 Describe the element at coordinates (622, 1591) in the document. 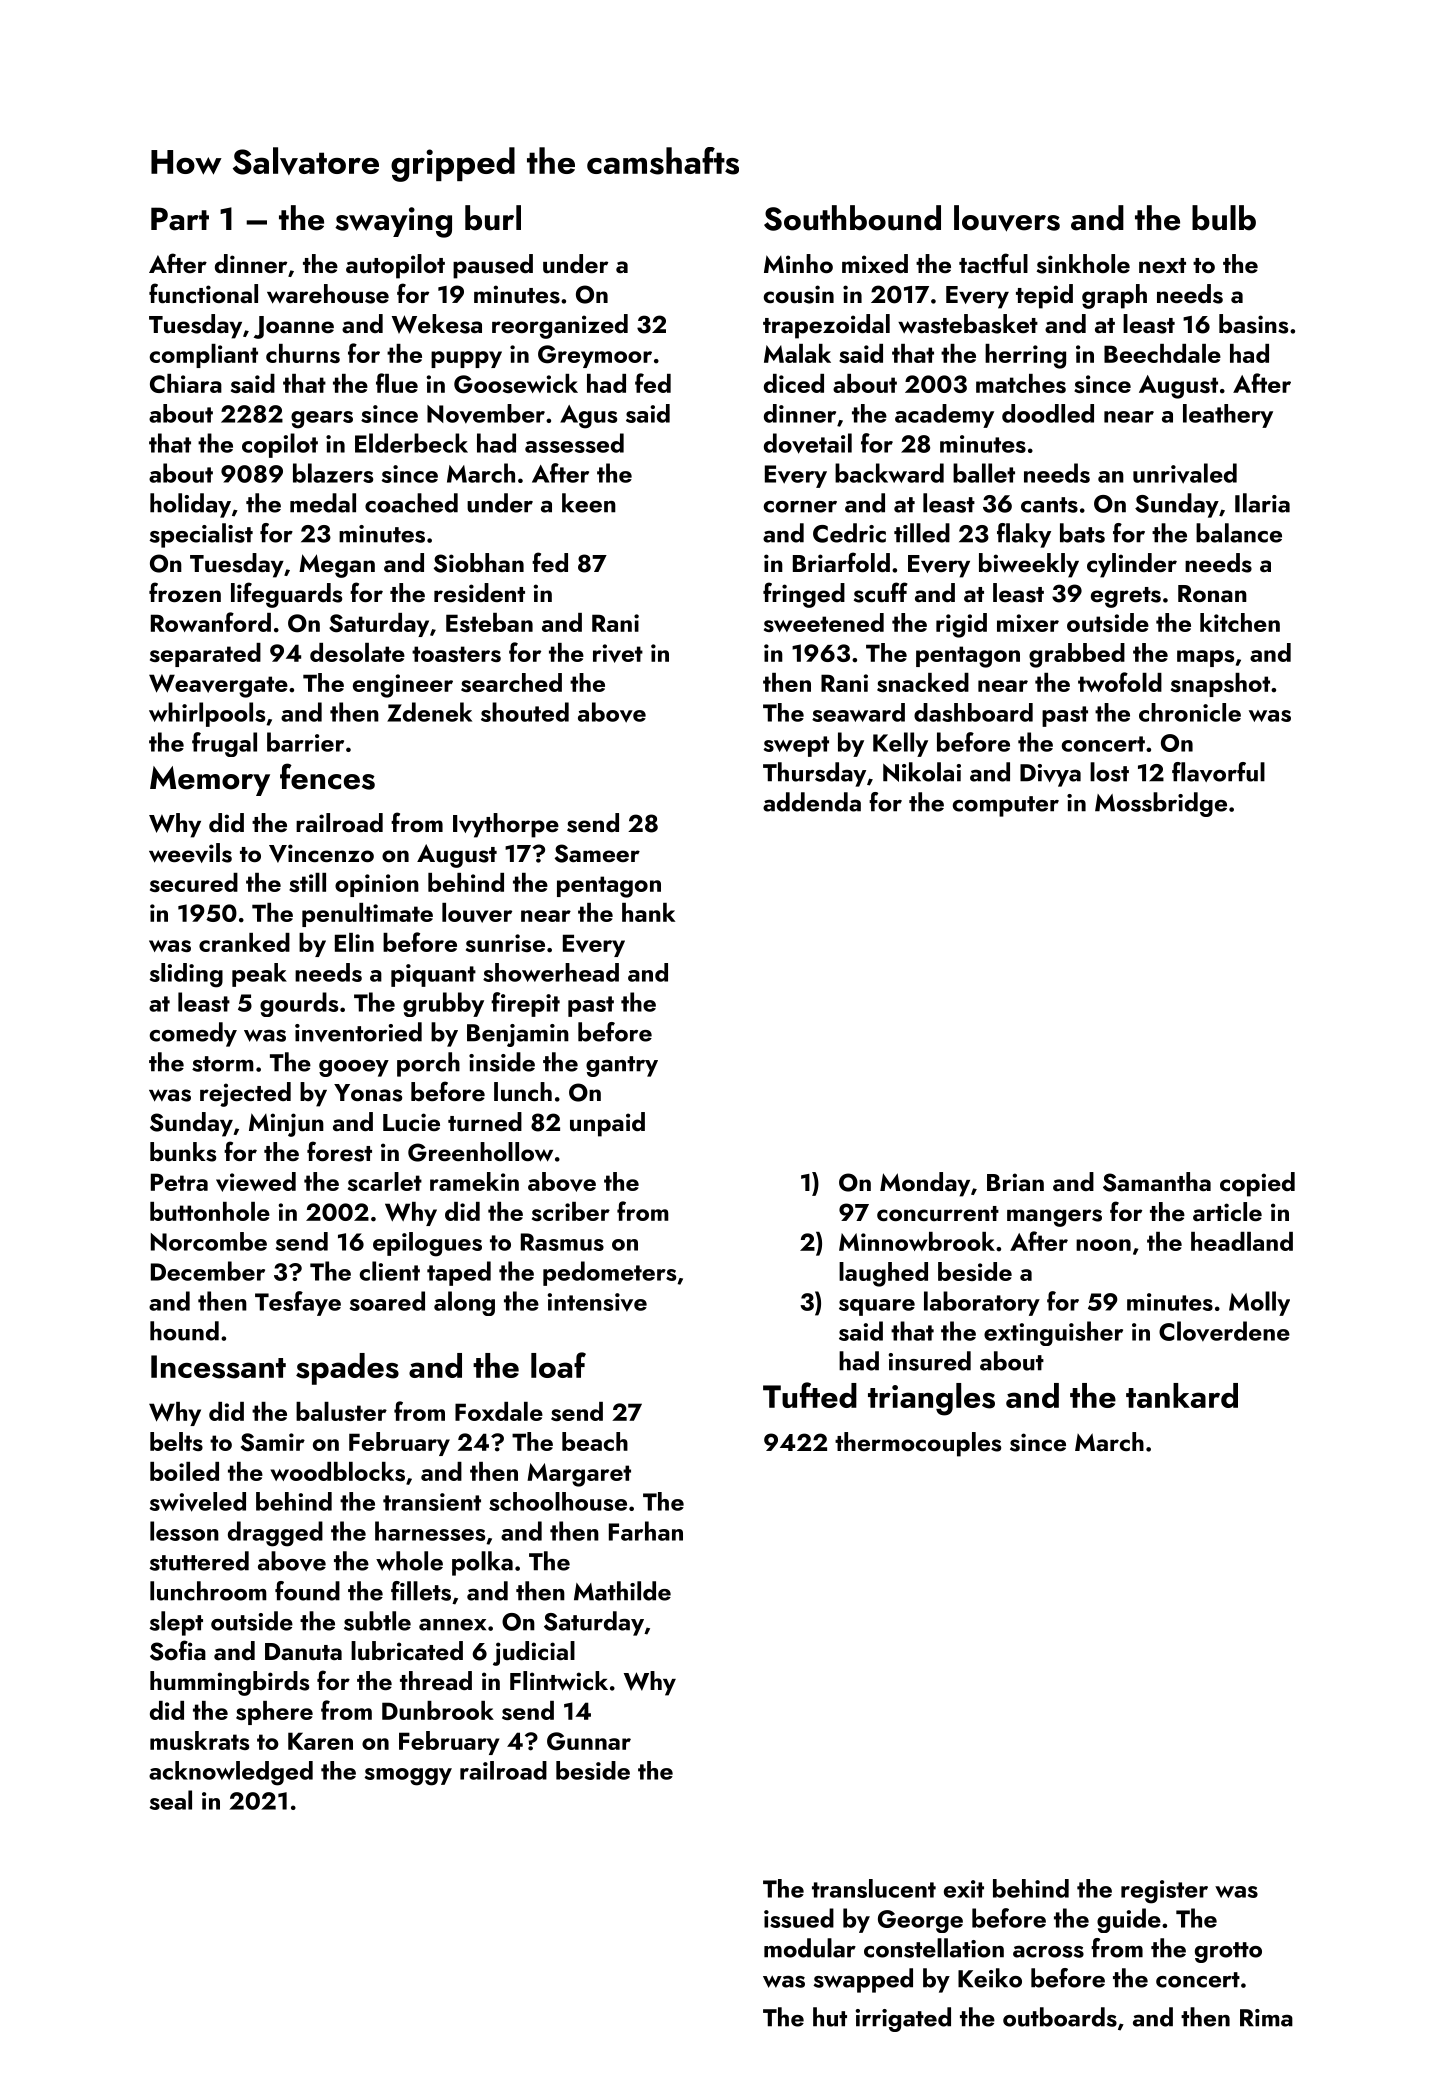

I see `Mathilde` at that location.
